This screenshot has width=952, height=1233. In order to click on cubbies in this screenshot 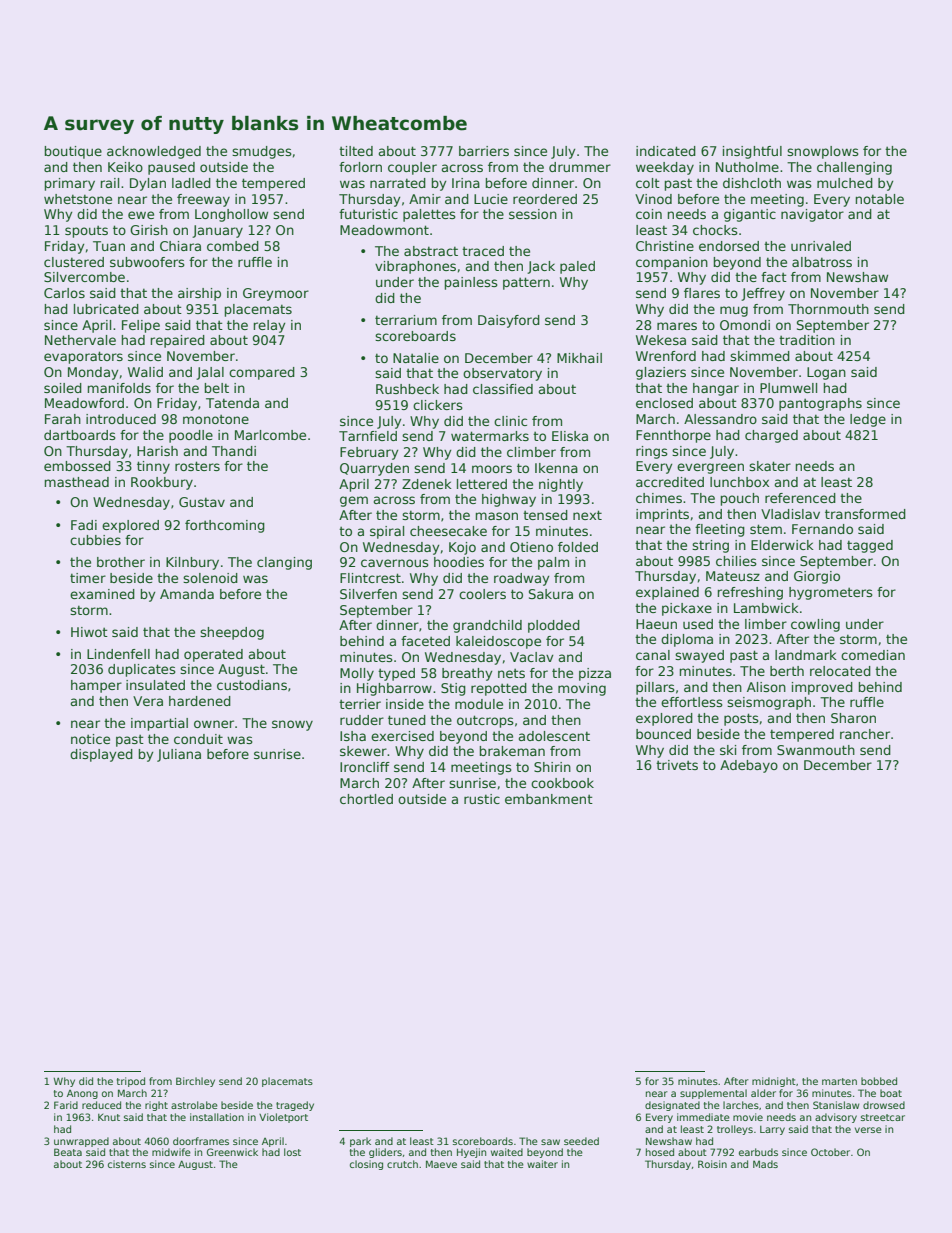, I will do `click(95, 540)`.
